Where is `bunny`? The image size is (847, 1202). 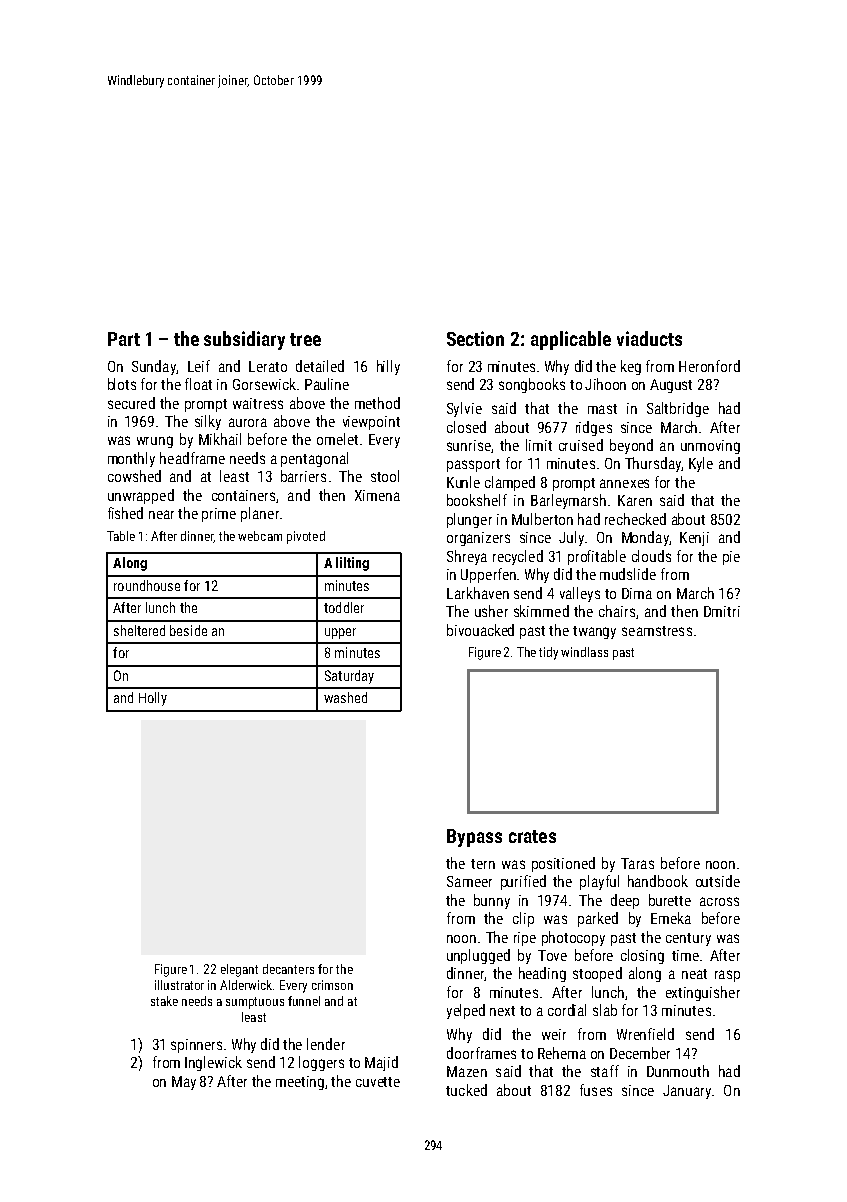 bunny is located at coordinates (492, 901).
